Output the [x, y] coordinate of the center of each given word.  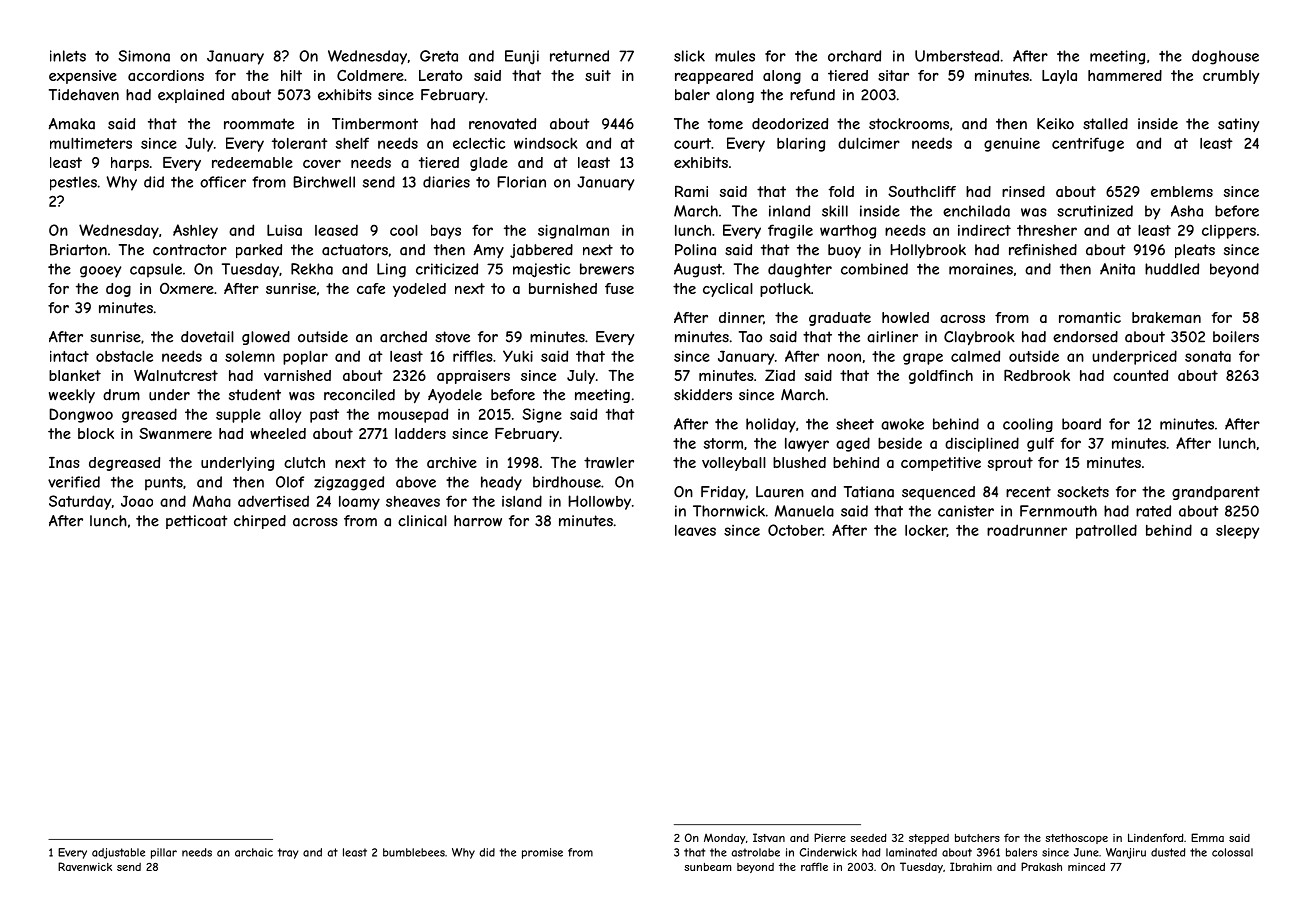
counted [1140, 375]
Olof [290, 482]
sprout [1010, 464]
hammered [1125, 75]
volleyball [734, 464]
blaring [801, 144]
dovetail [207, 337]
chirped [260, 522]
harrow [478, 521]
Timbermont [375, 124]
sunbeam [707, 867]
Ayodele [455, 396]
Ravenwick [85, 866]
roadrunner [1027, 530]
